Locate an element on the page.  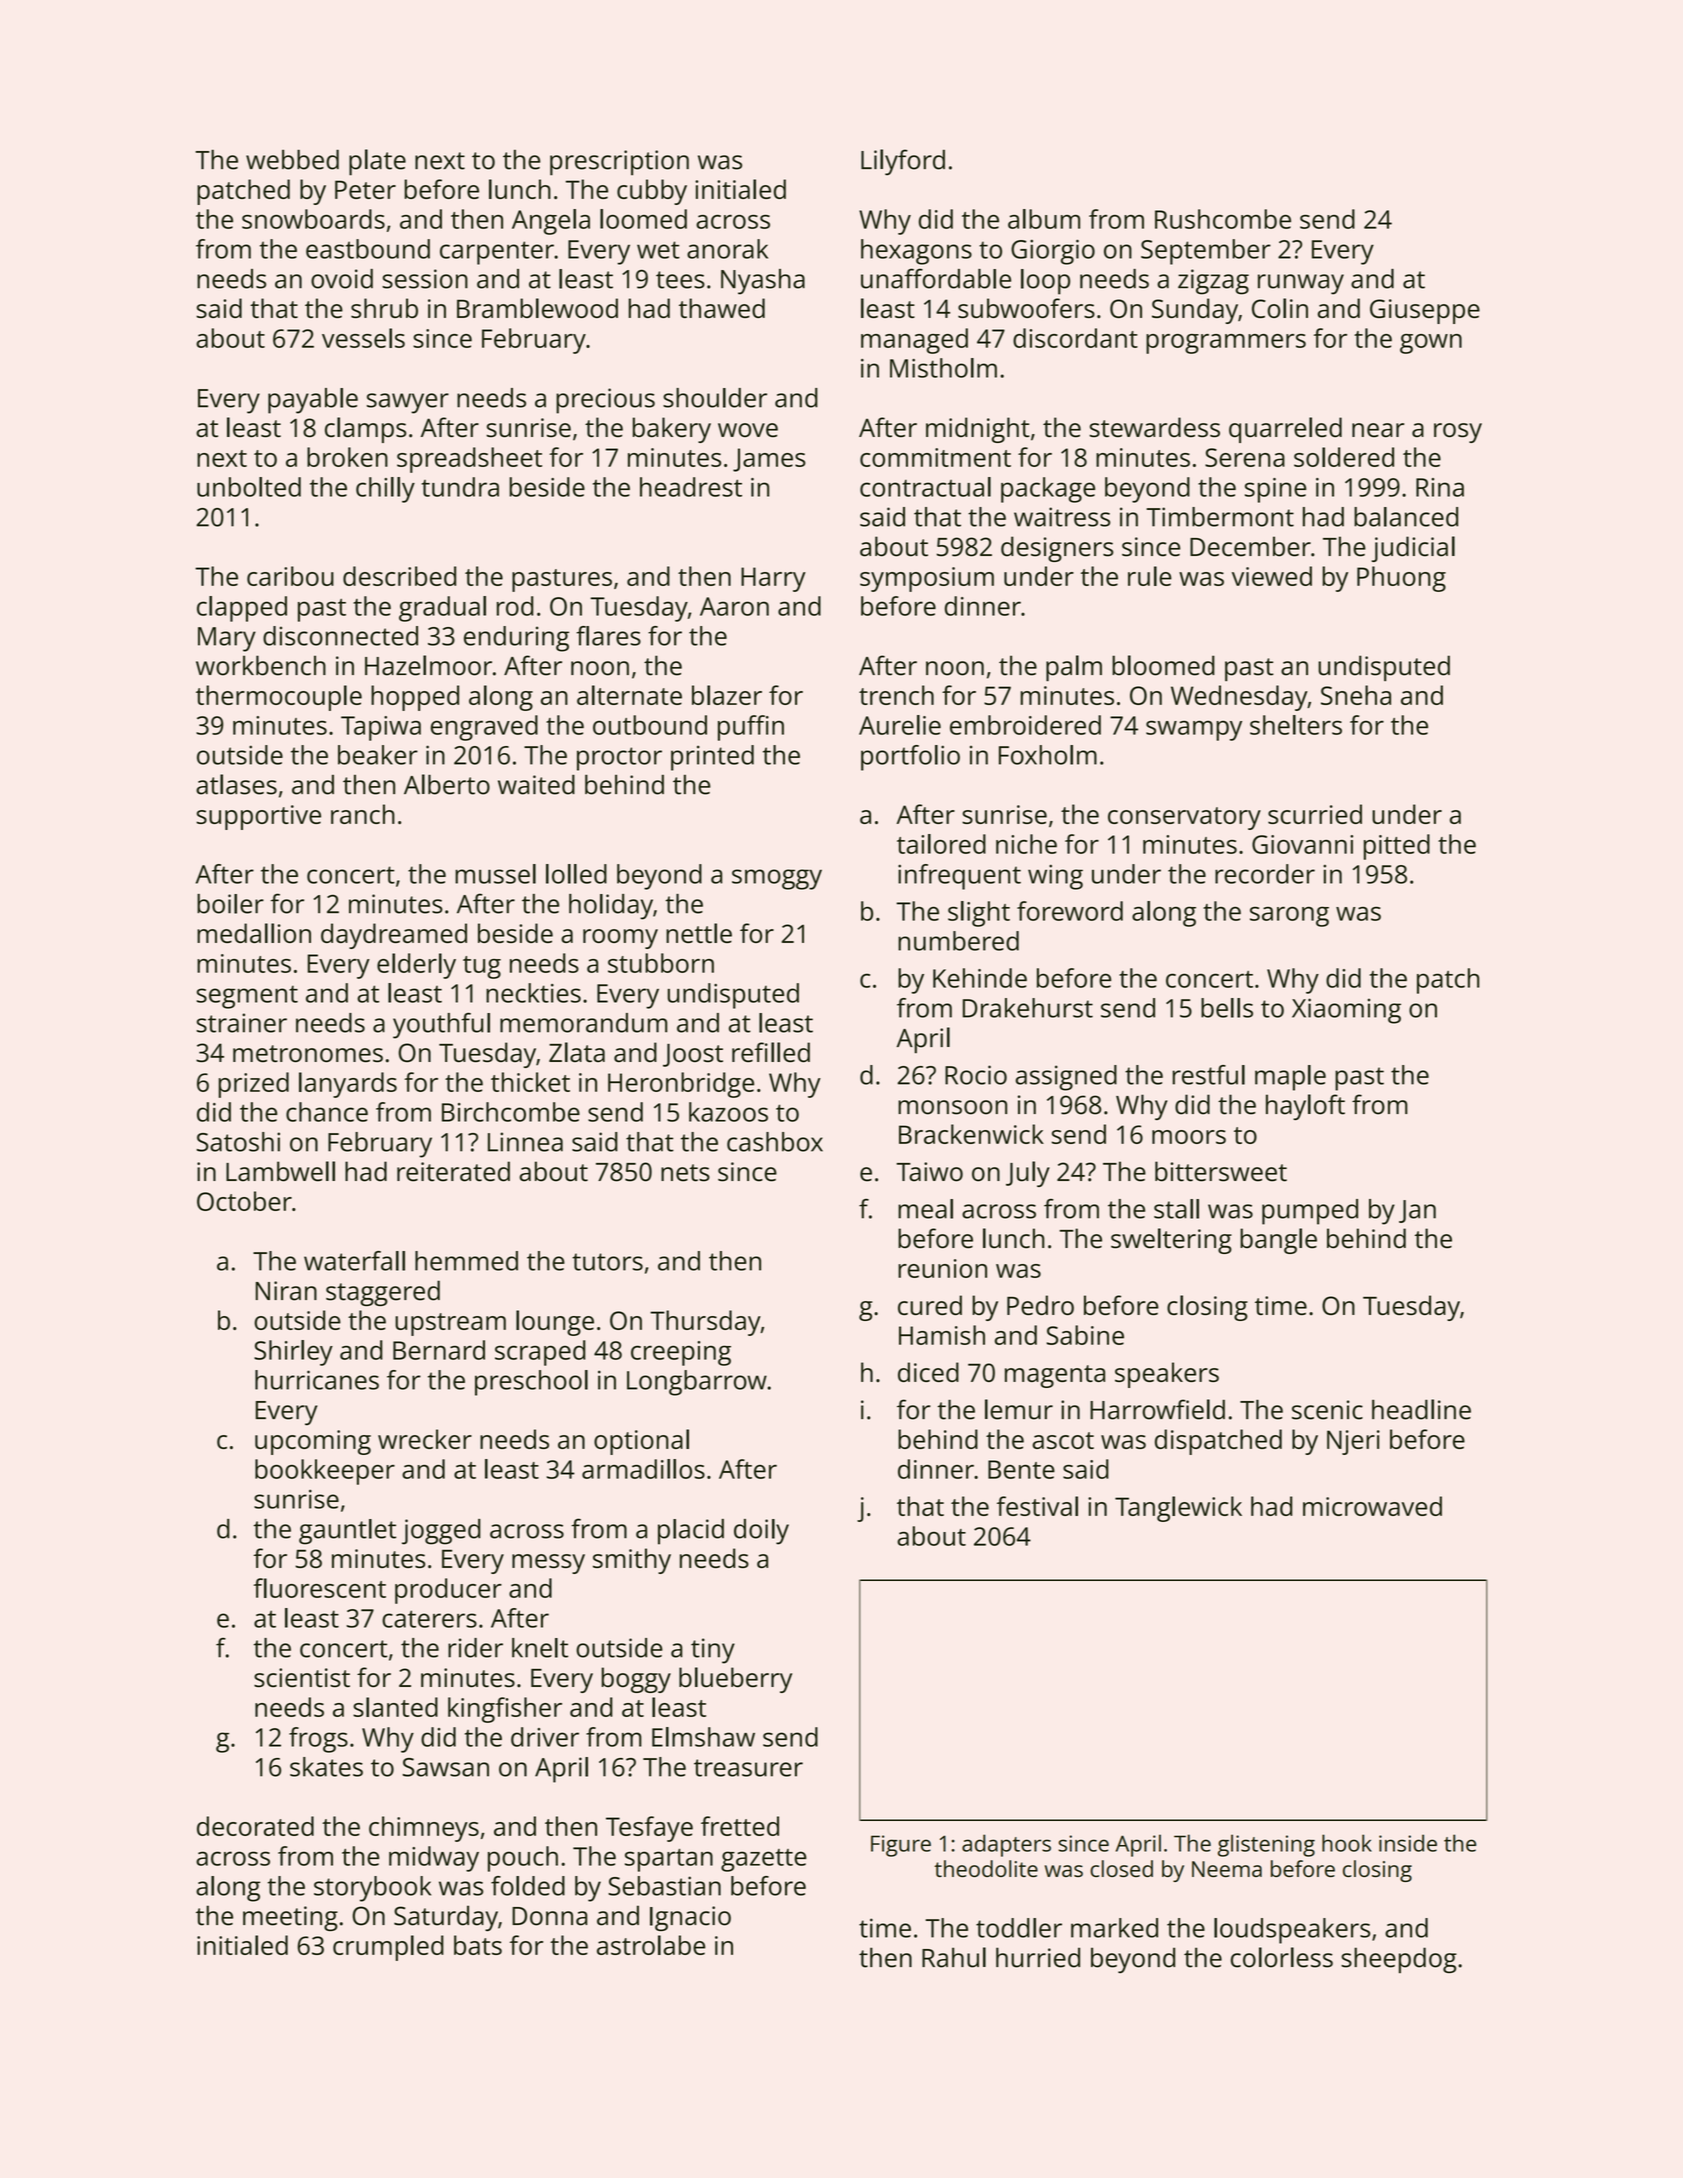
chance is located at coordinates (327, 1112).
